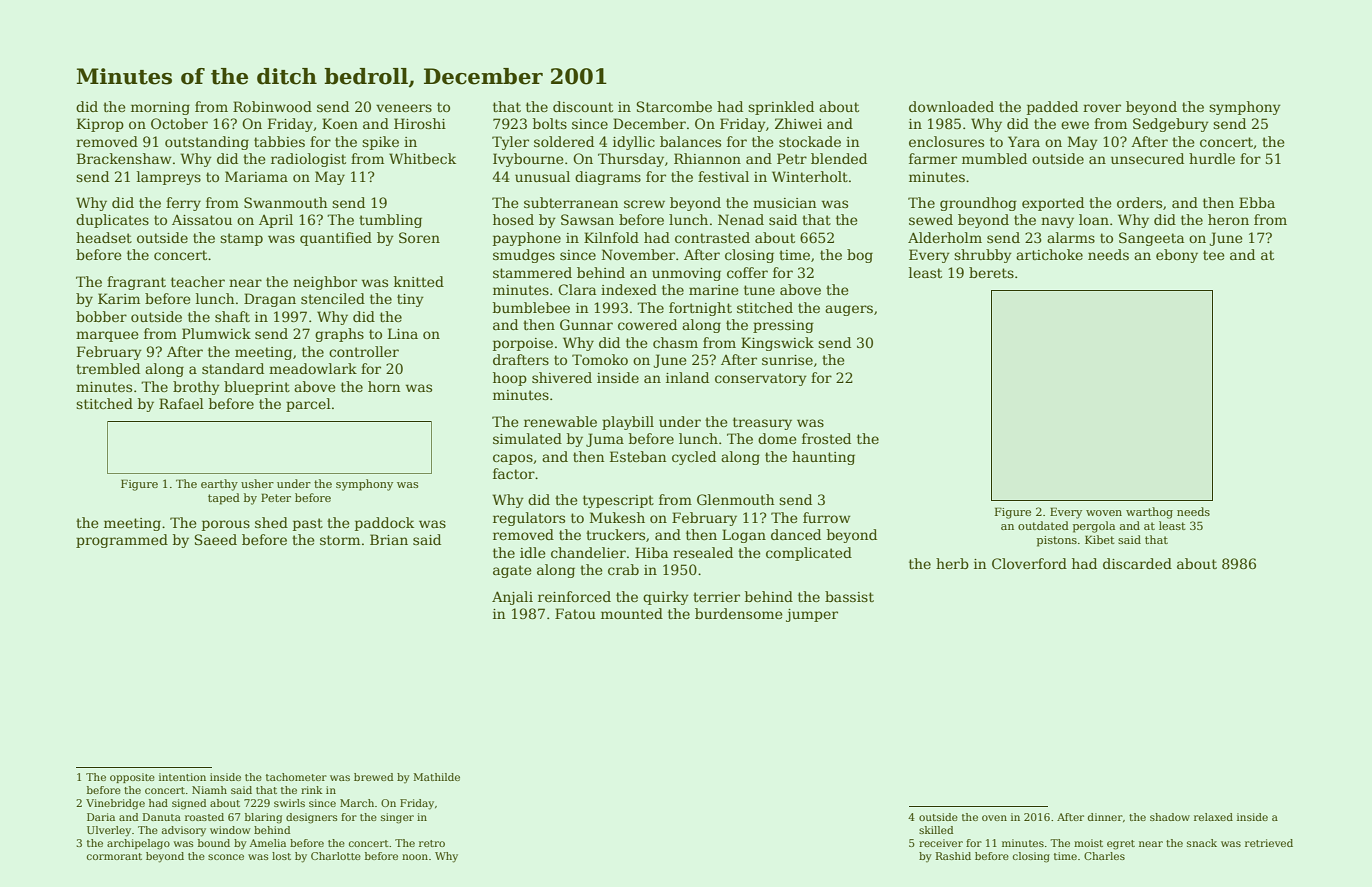 The image size is (1372, 887). Describe the element at coordinates (936, 830) in the document. I see `skilled` at that location.
